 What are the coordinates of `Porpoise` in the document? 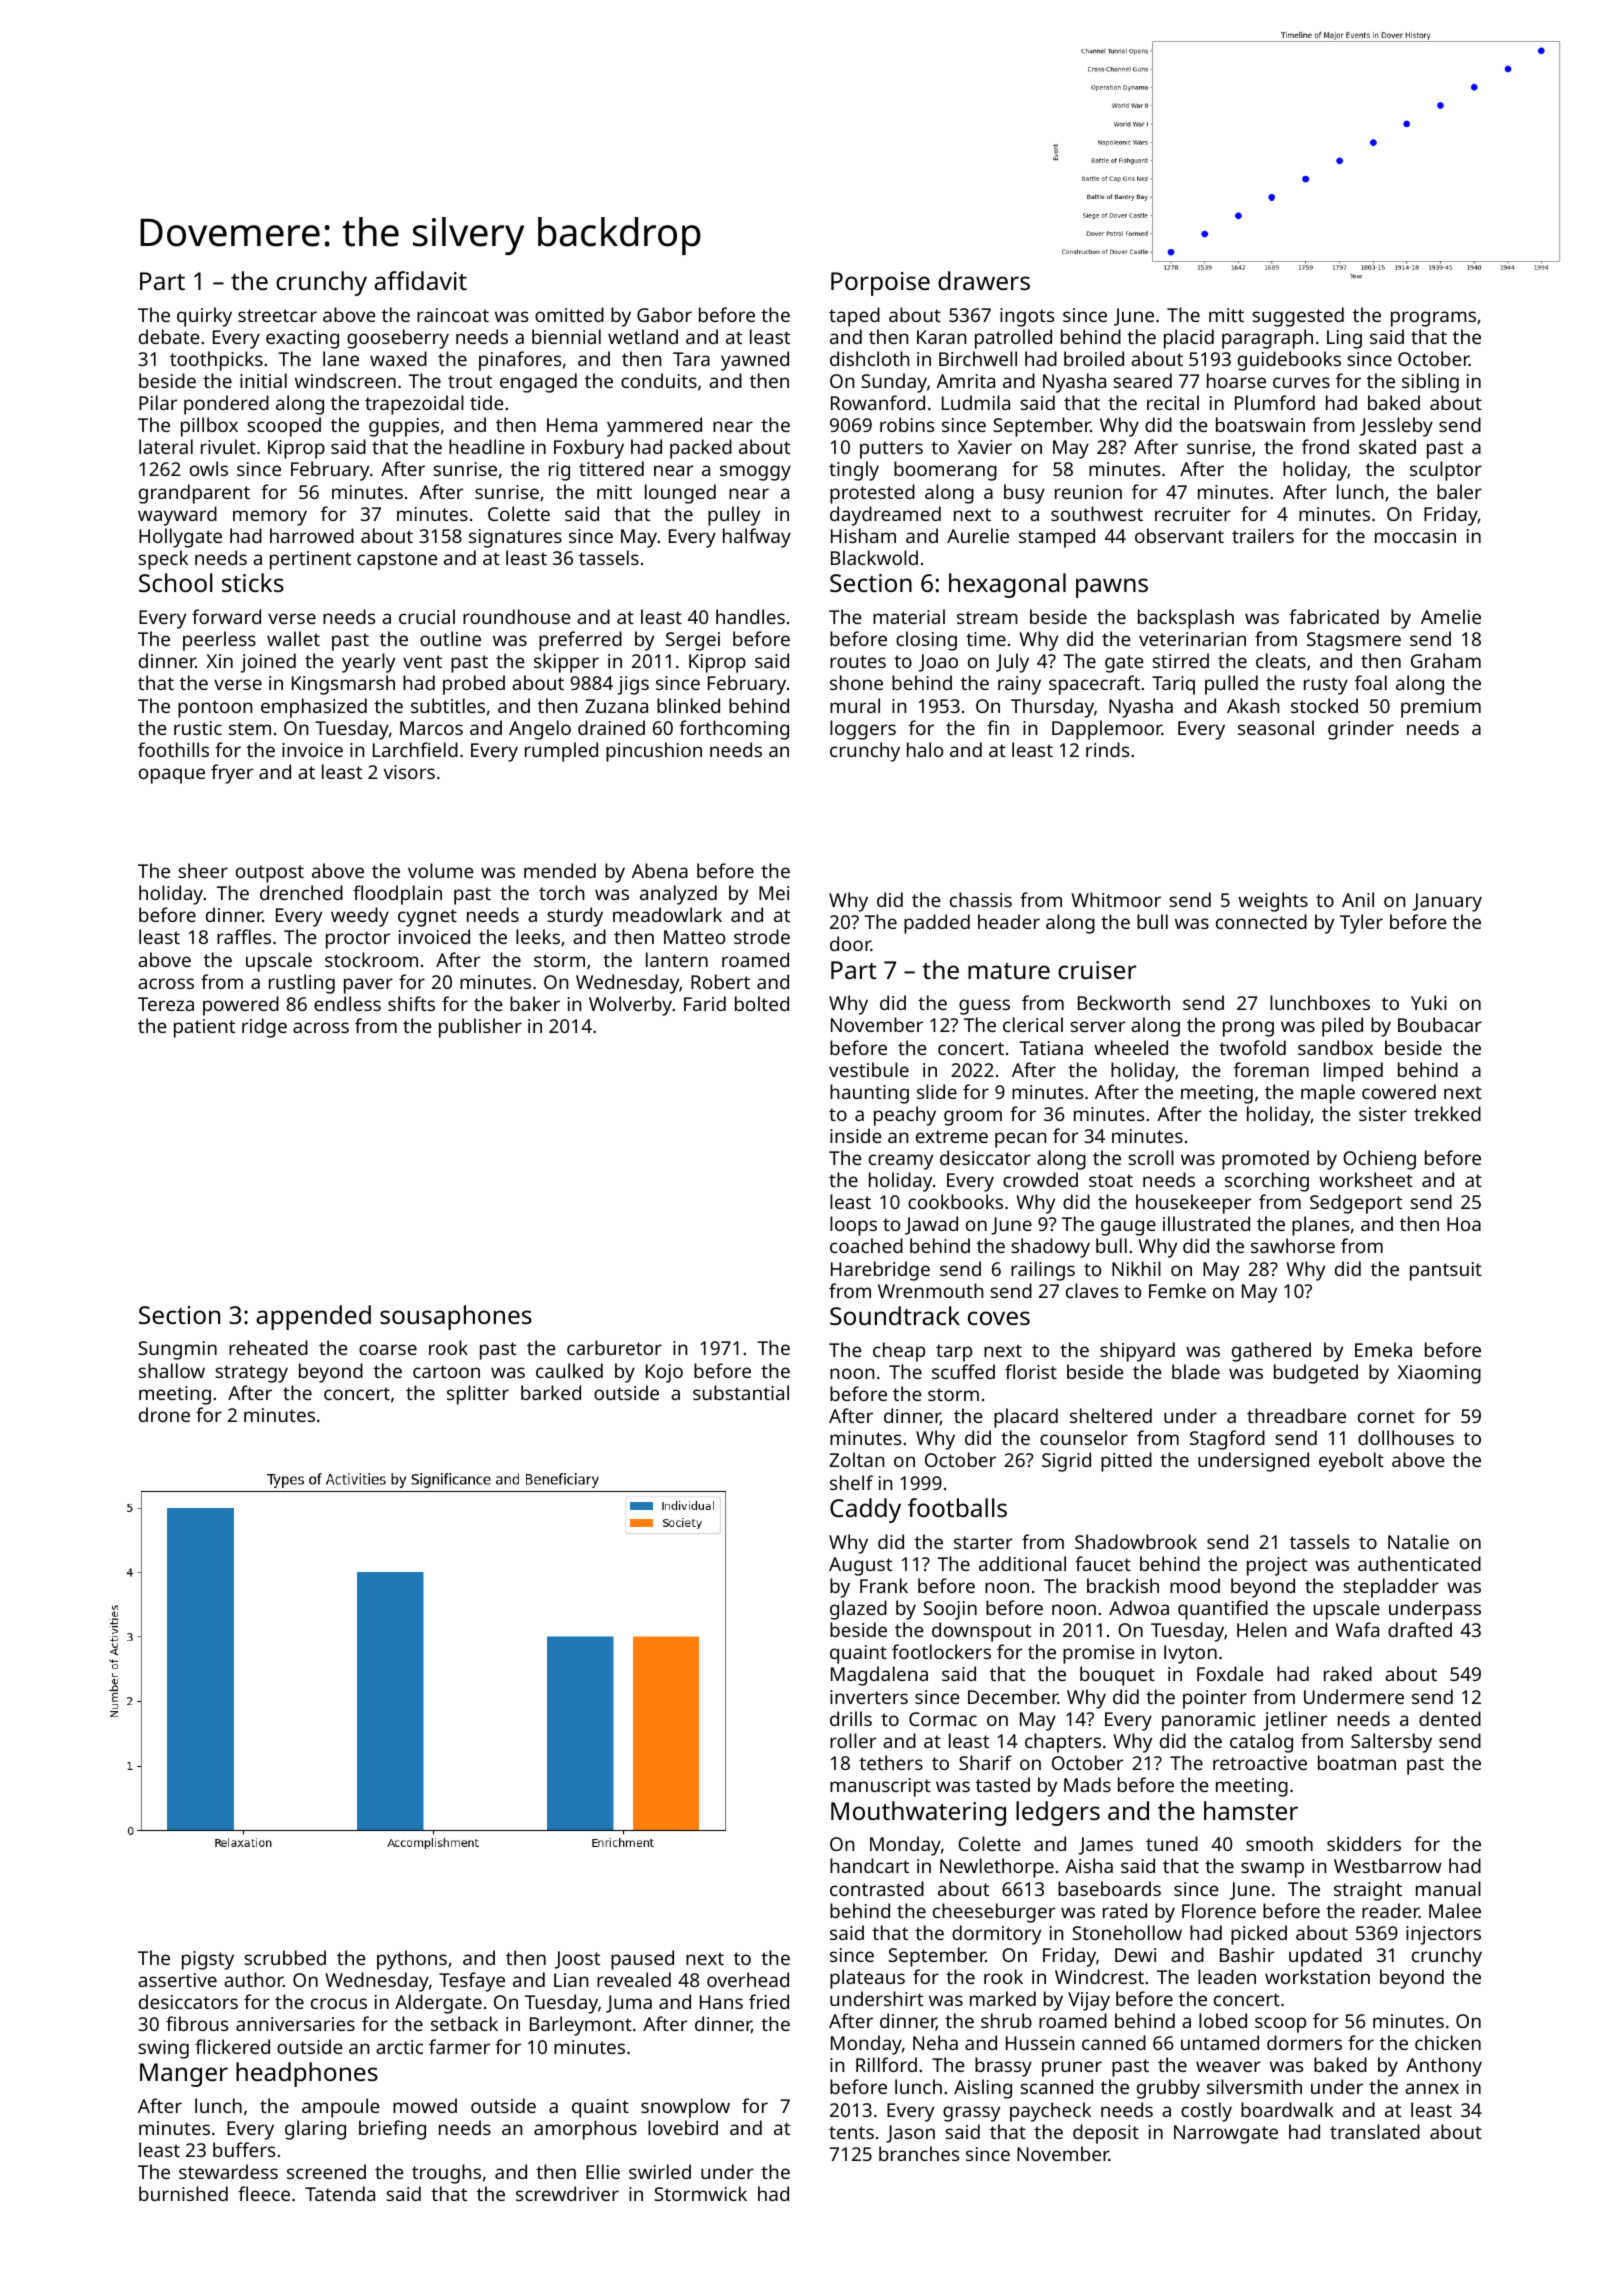 It's located at (880, 284).
